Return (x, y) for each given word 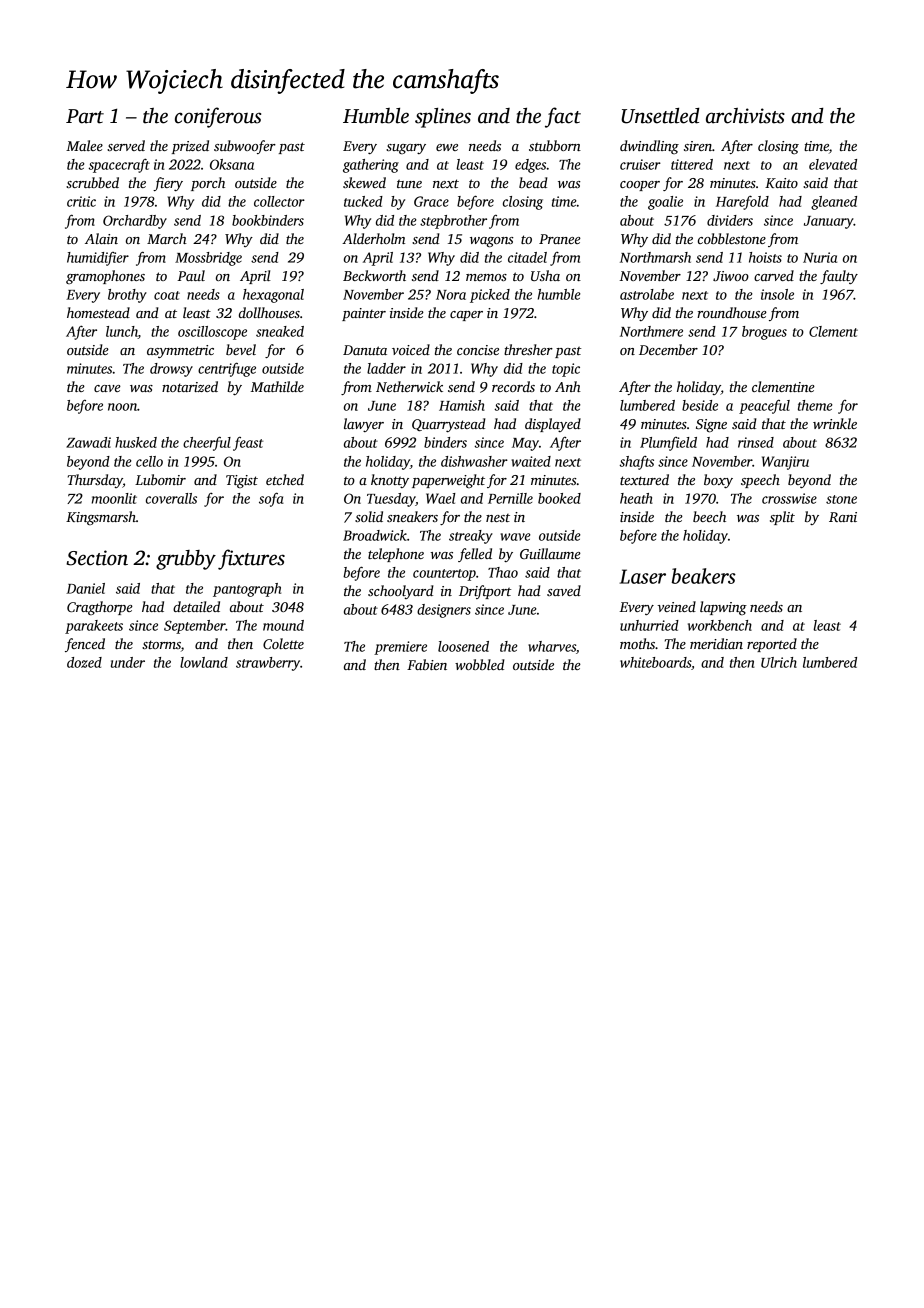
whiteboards (655, 662)
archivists (745, 116)
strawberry (268, 664)
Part (85, 116)
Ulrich (779, 662)
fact (563, 117)
